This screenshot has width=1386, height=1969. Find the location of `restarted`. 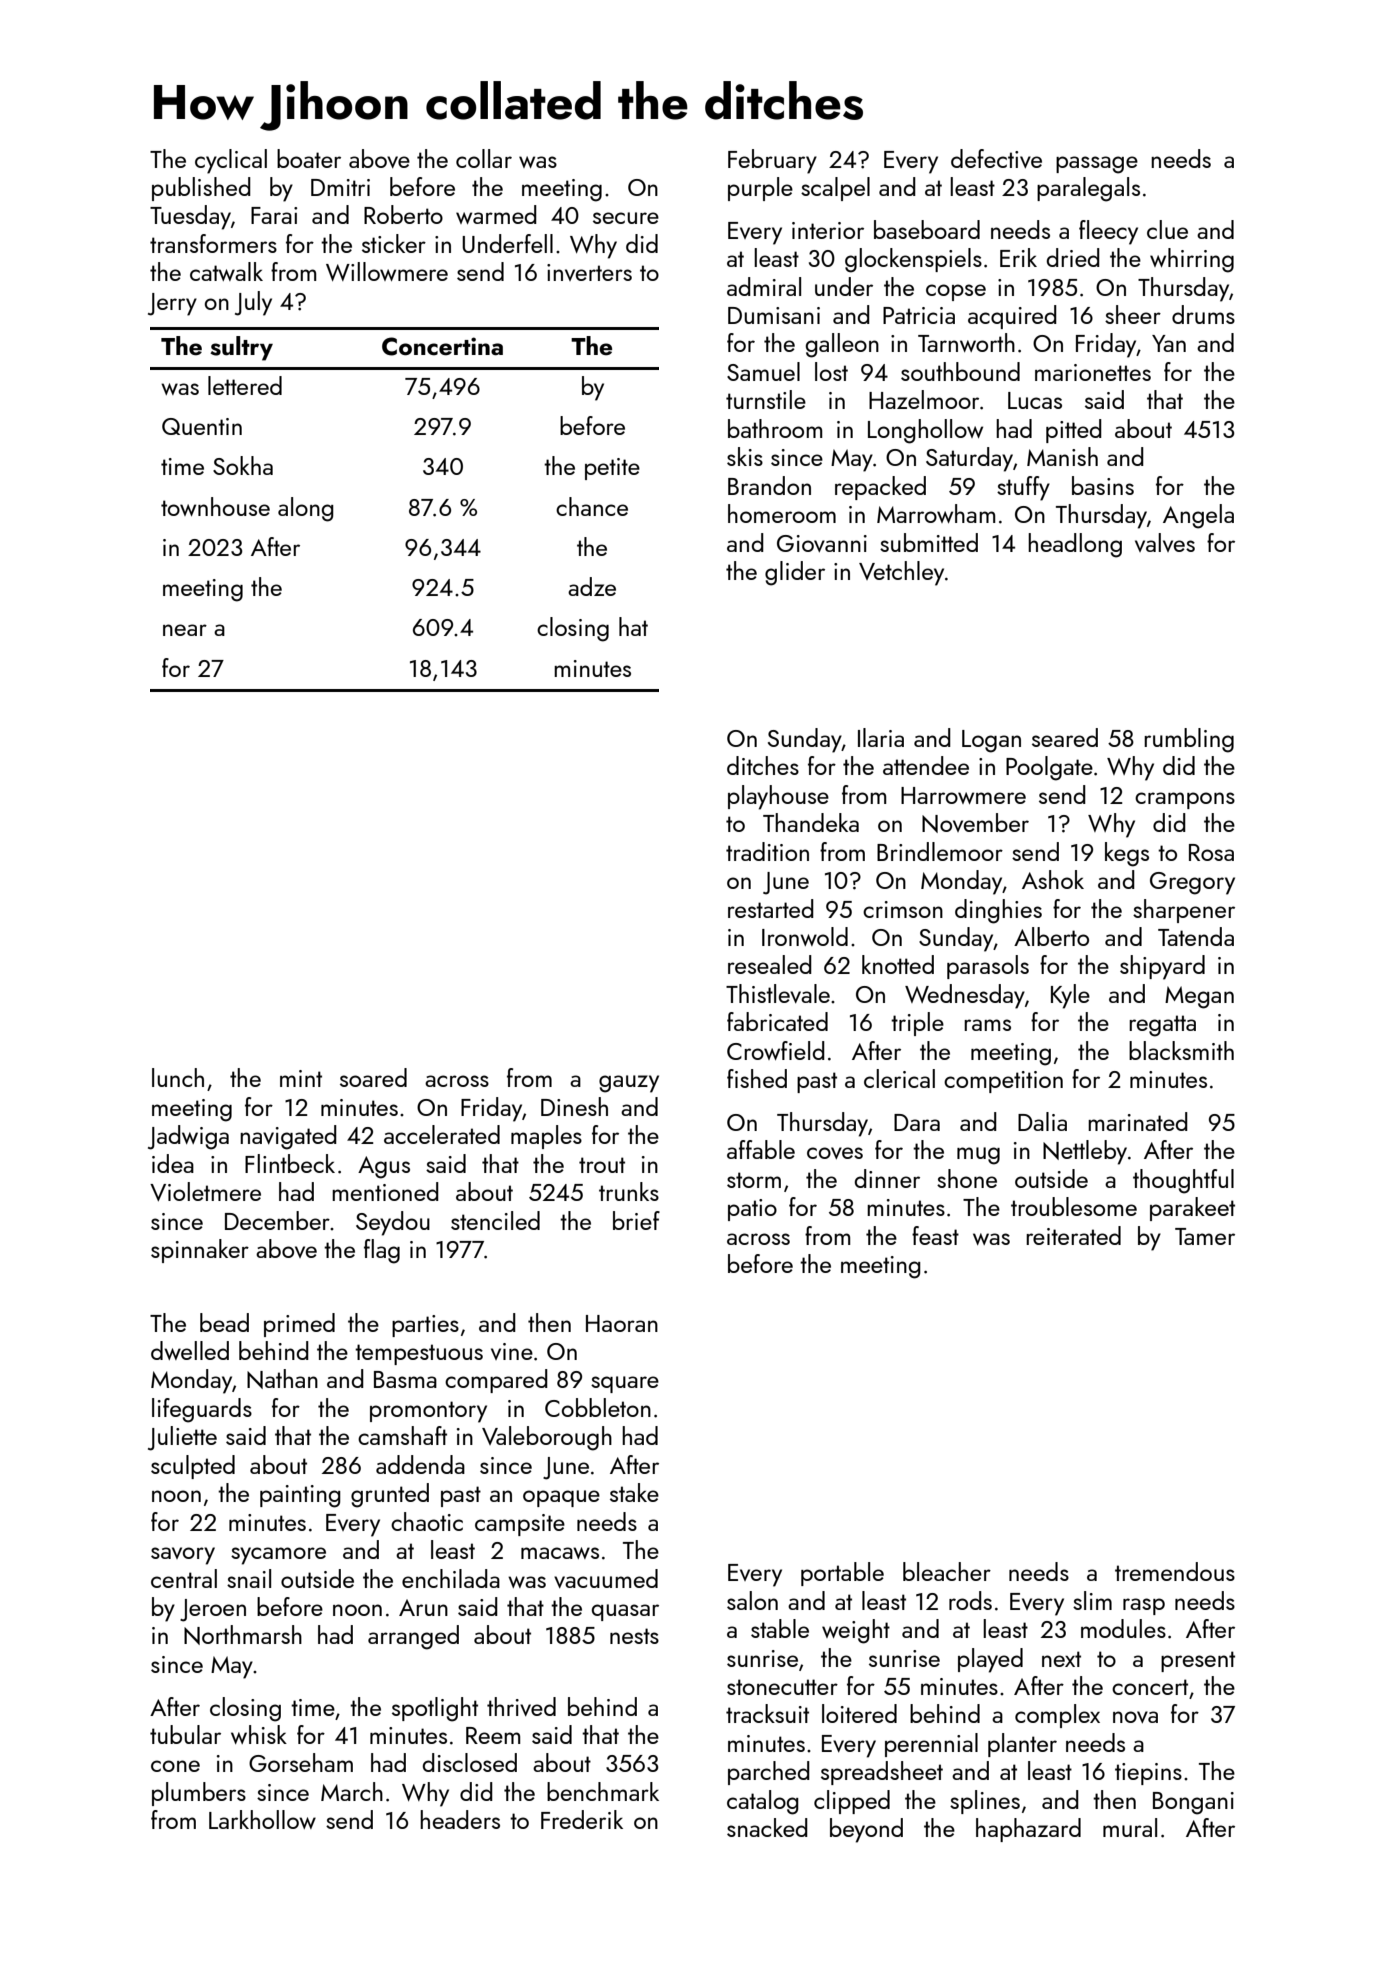

restarted is located at coordinates (771, 908).
